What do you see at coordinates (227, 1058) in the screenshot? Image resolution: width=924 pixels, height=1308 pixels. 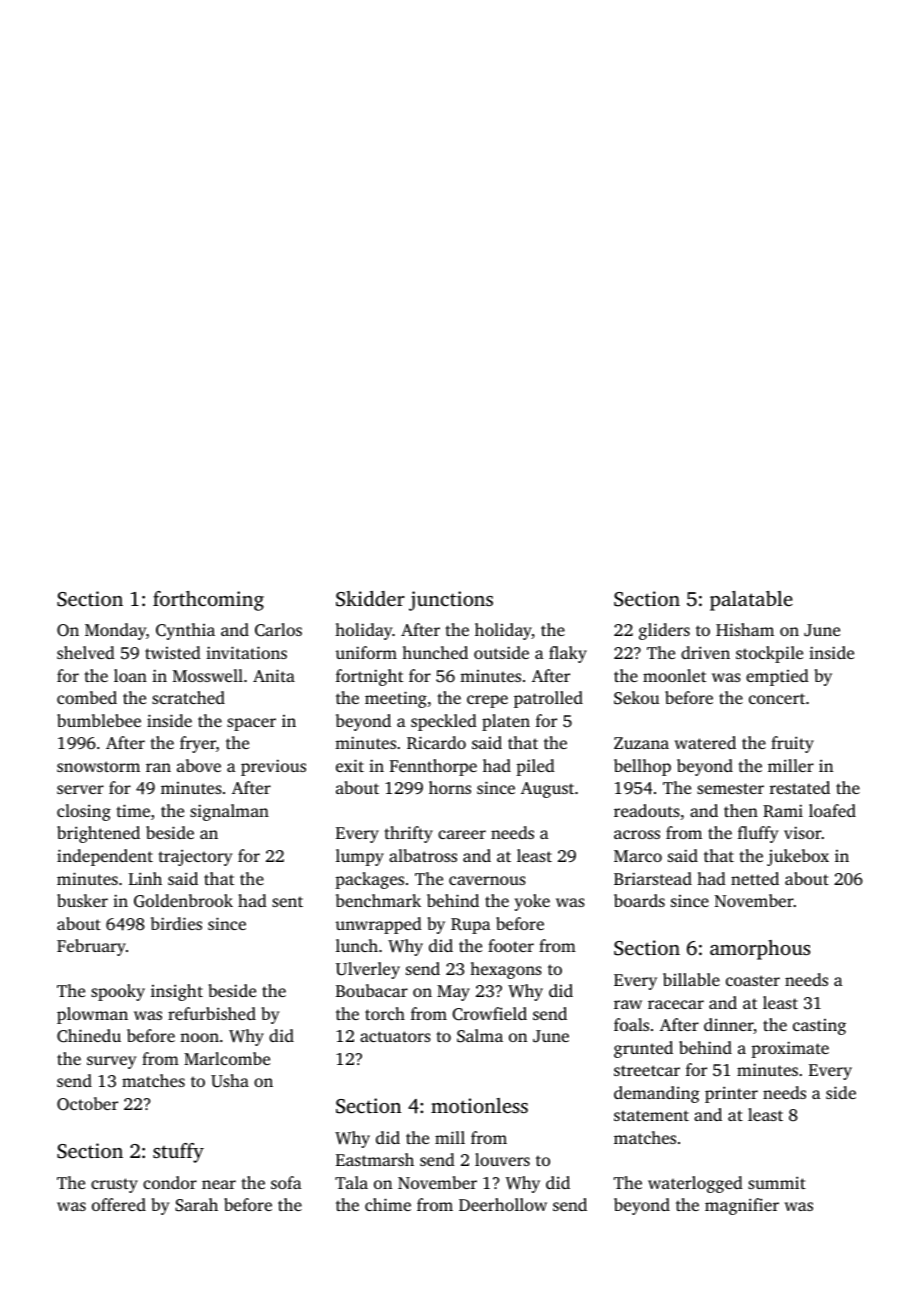 I see `Marlcombe` at bounding box center [227, 1058].
